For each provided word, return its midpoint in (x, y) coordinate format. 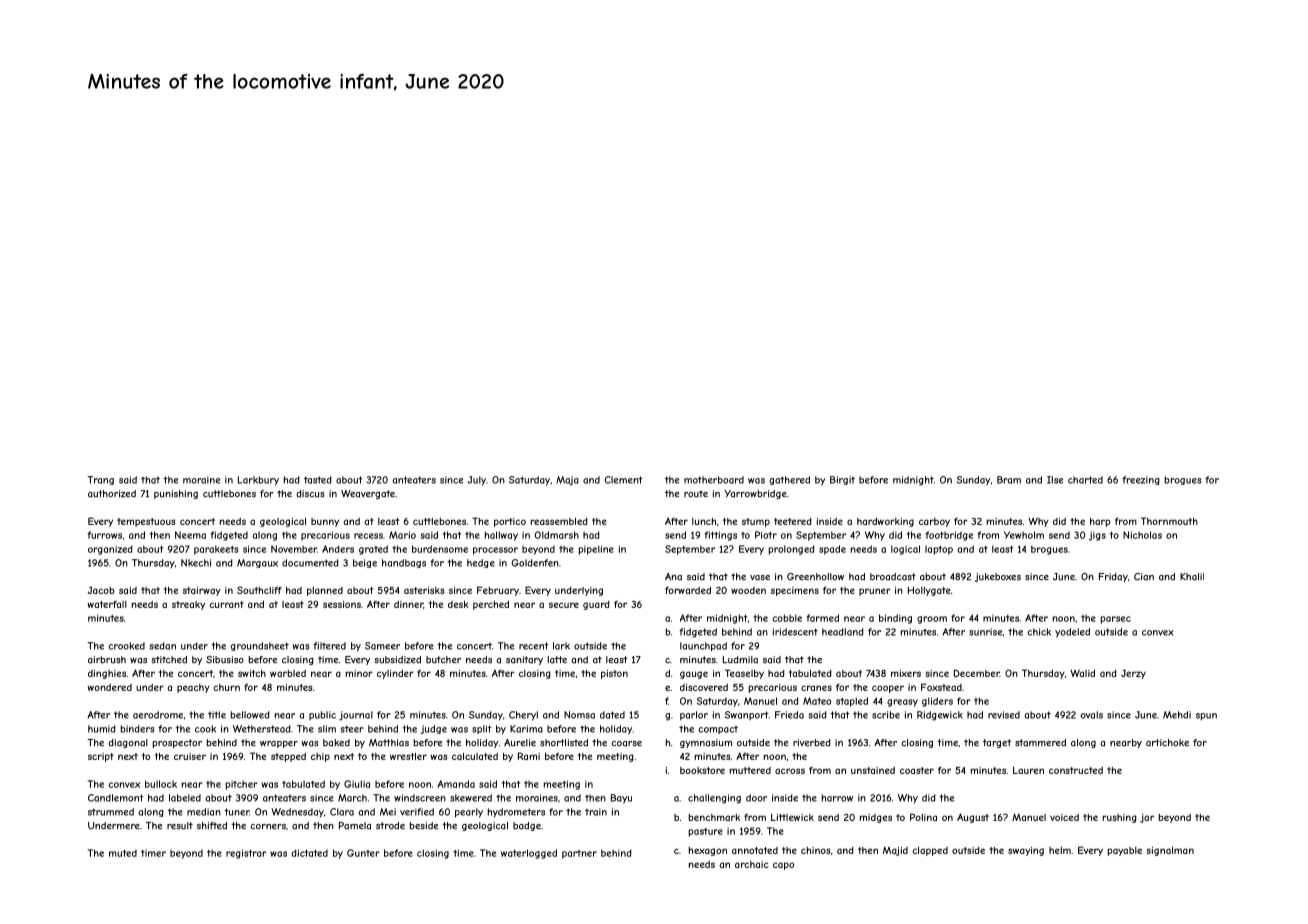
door (756, 798)
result (180, 826)
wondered (109, 687)
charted (1085, 480)
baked (336, 743)
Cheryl (523, 716)
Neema (190, 535)
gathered (789, 480)
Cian (1144, 577)
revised (1004, 715)
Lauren (1028, 770)
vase (760, 578)
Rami (529, 756)
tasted (318, 480)
